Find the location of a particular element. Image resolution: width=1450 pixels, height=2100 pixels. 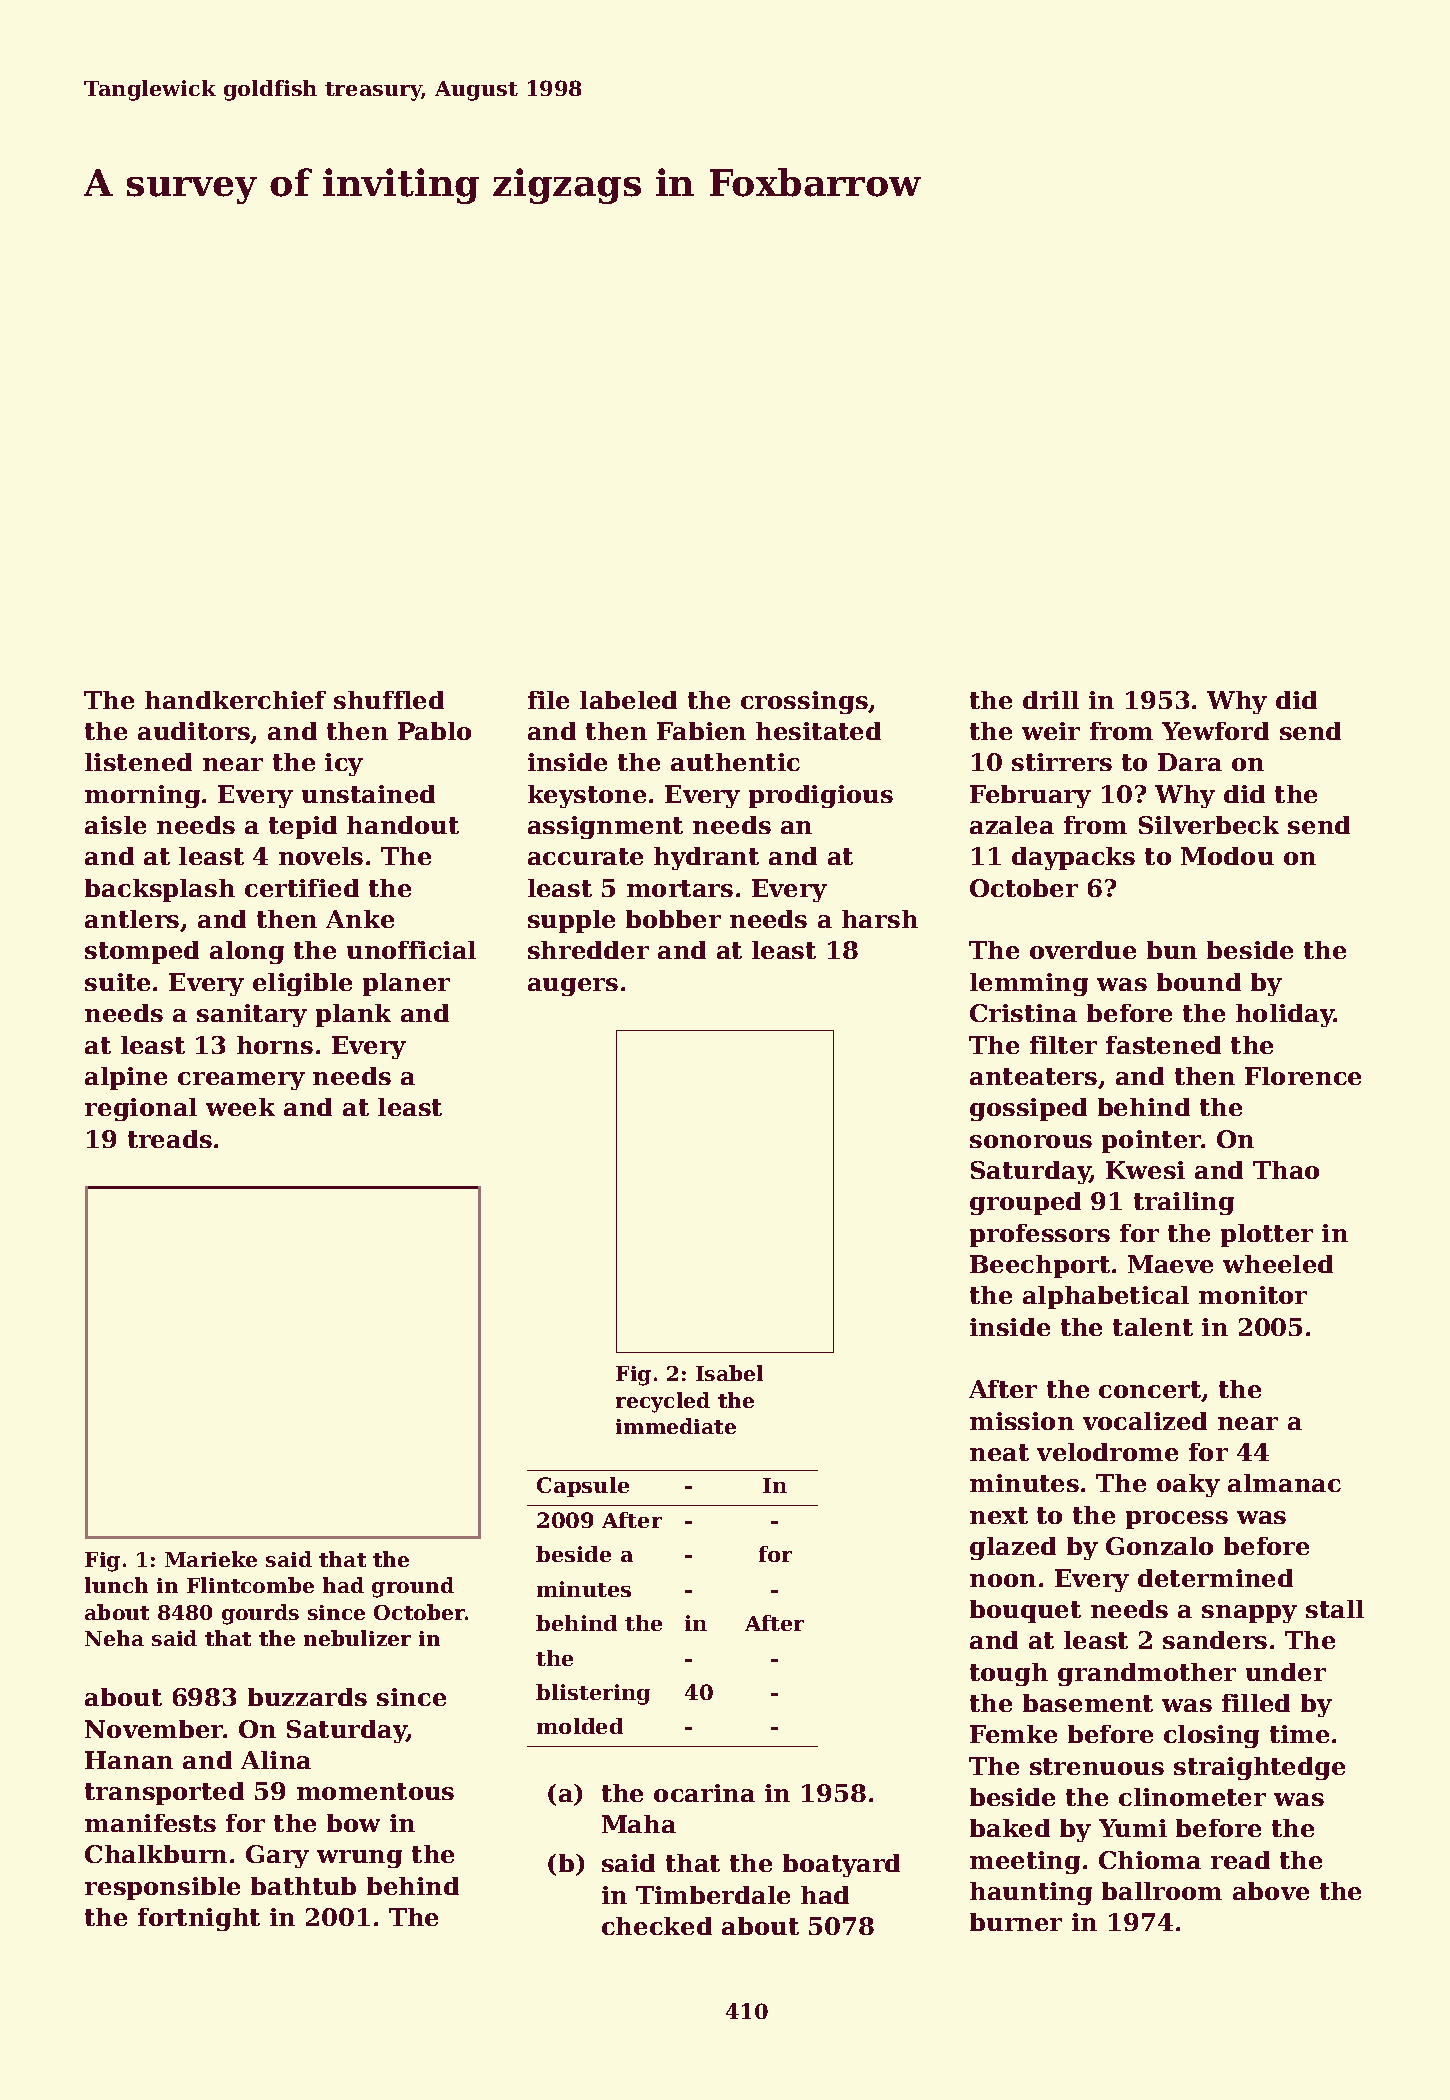

shuffled is located at coordinates (389, 700).
